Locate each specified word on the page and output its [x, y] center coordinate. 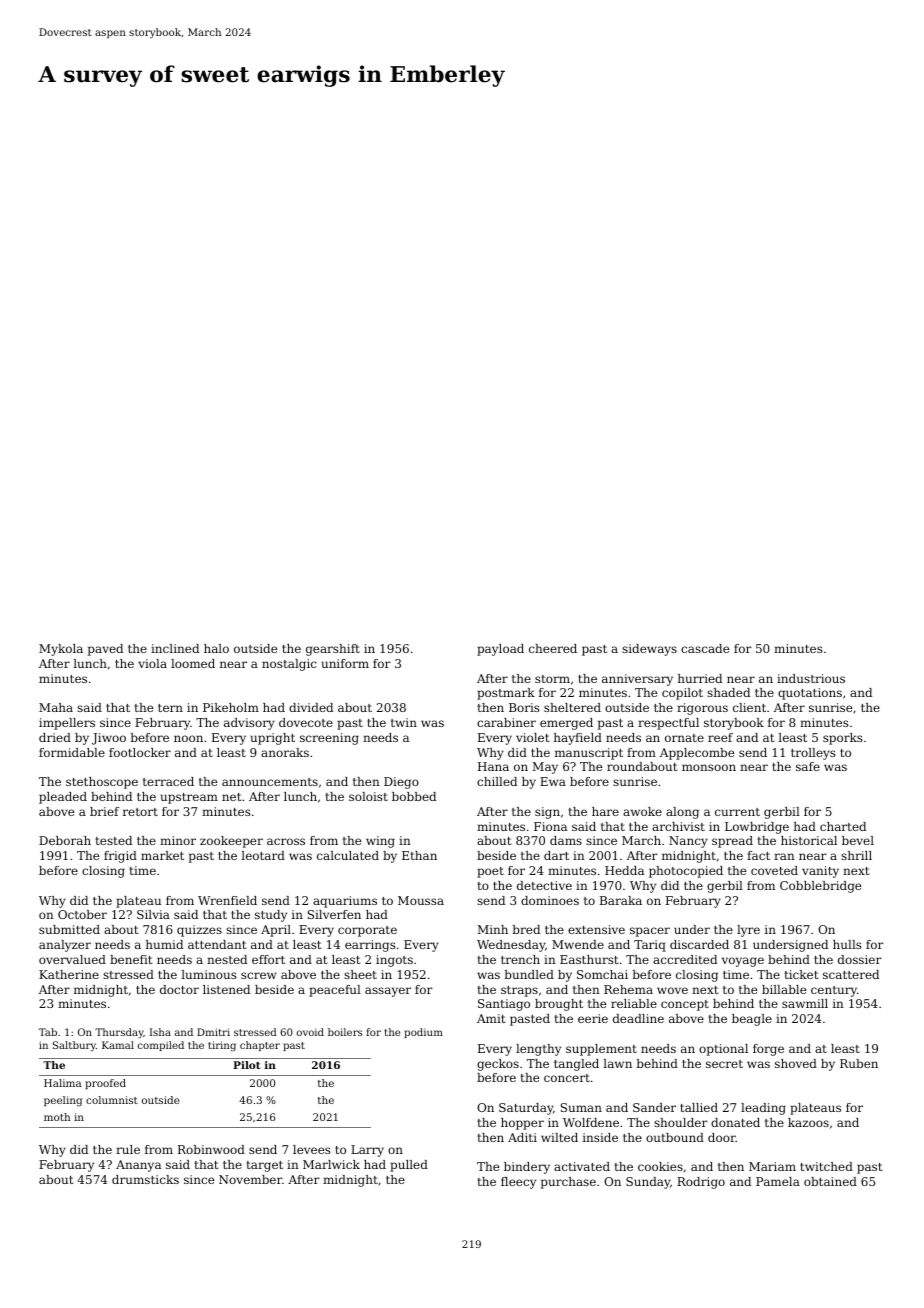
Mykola [61, 650]
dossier [860, 959]
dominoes [550, 900]
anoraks [285, 752]
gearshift [333, 650]
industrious [811, 678]
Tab [48, 1032]
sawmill [805, 1003]
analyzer [65, 946]
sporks [842, 739]
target [265, 1166]
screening [329, 739]
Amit [491, 1018]
